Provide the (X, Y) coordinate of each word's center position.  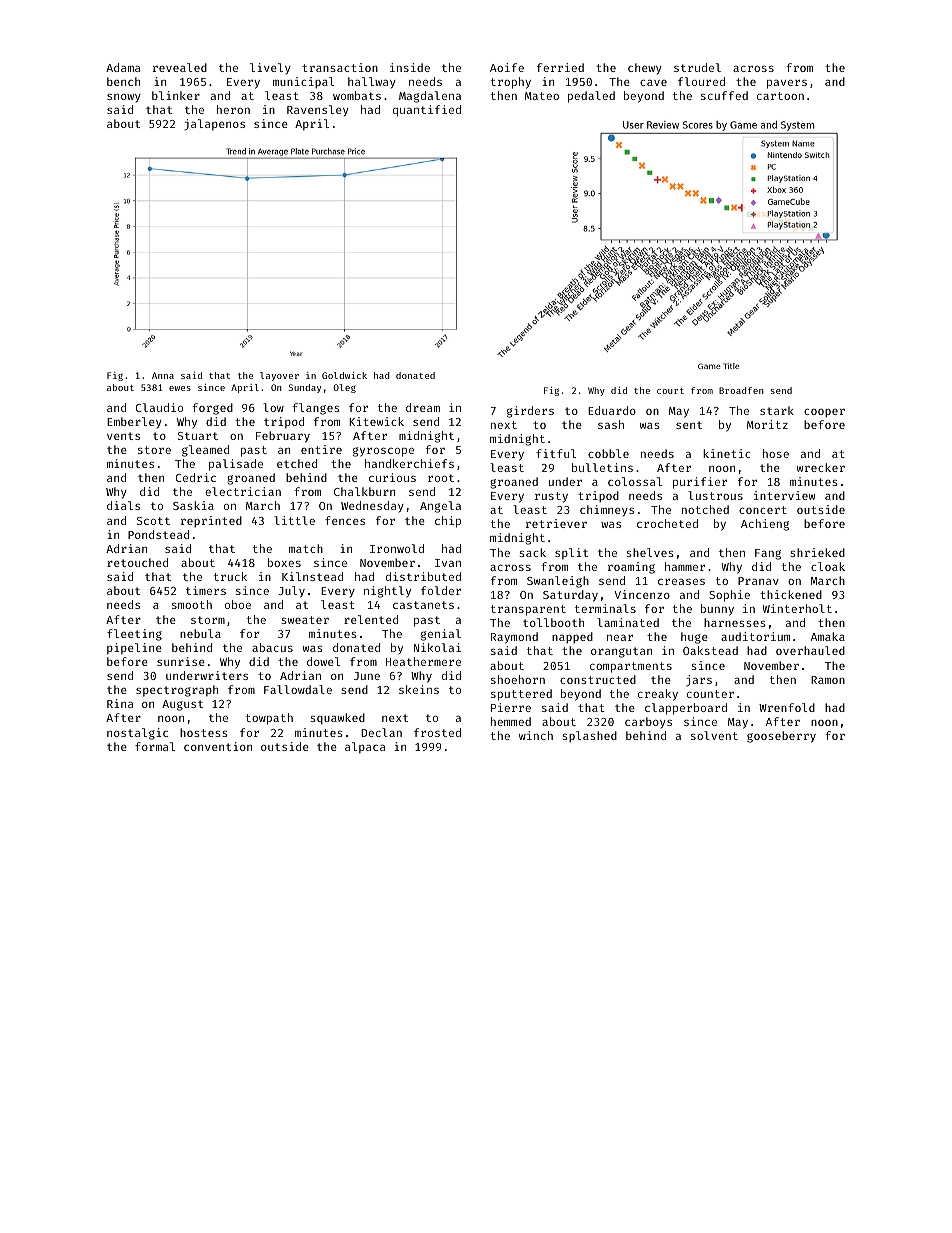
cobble (608, 453)
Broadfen (741, 390)
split (571, 554)
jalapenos (215, 125)
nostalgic (137, 734)
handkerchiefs (409, 463)
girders (530, 412)
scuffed (724, 95)
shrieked (817, 552)
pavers (787, 84)
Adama (123, 67)
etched (297, 463)
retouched (137, 562)
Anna (163, 375)
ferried (560, 67)
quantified (427, 111)
